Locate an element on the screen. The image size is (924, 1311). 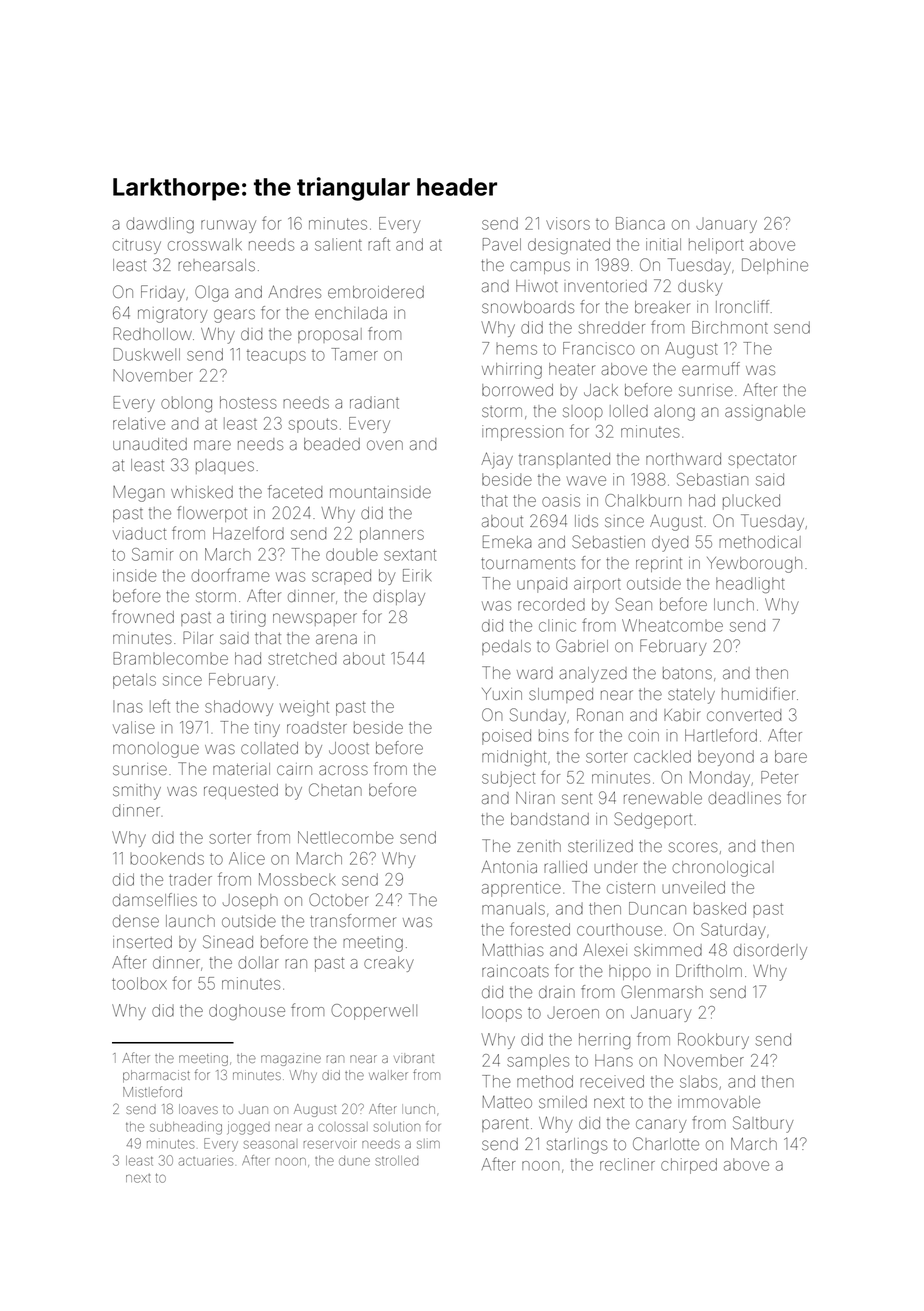
deadlines is located at coordinates (744, 798).
